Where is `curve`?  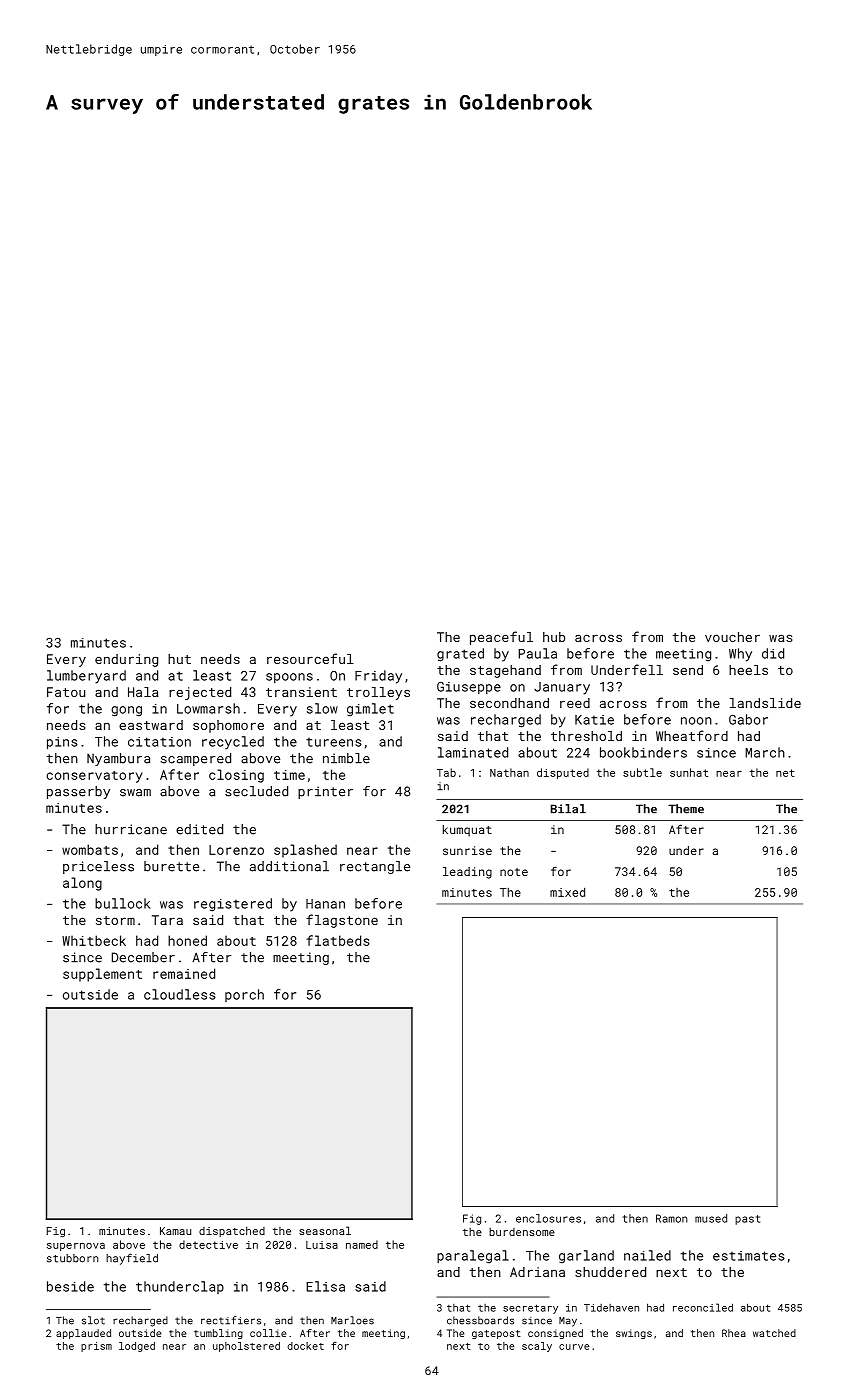 curve is located at coordinates (574, 1347).
